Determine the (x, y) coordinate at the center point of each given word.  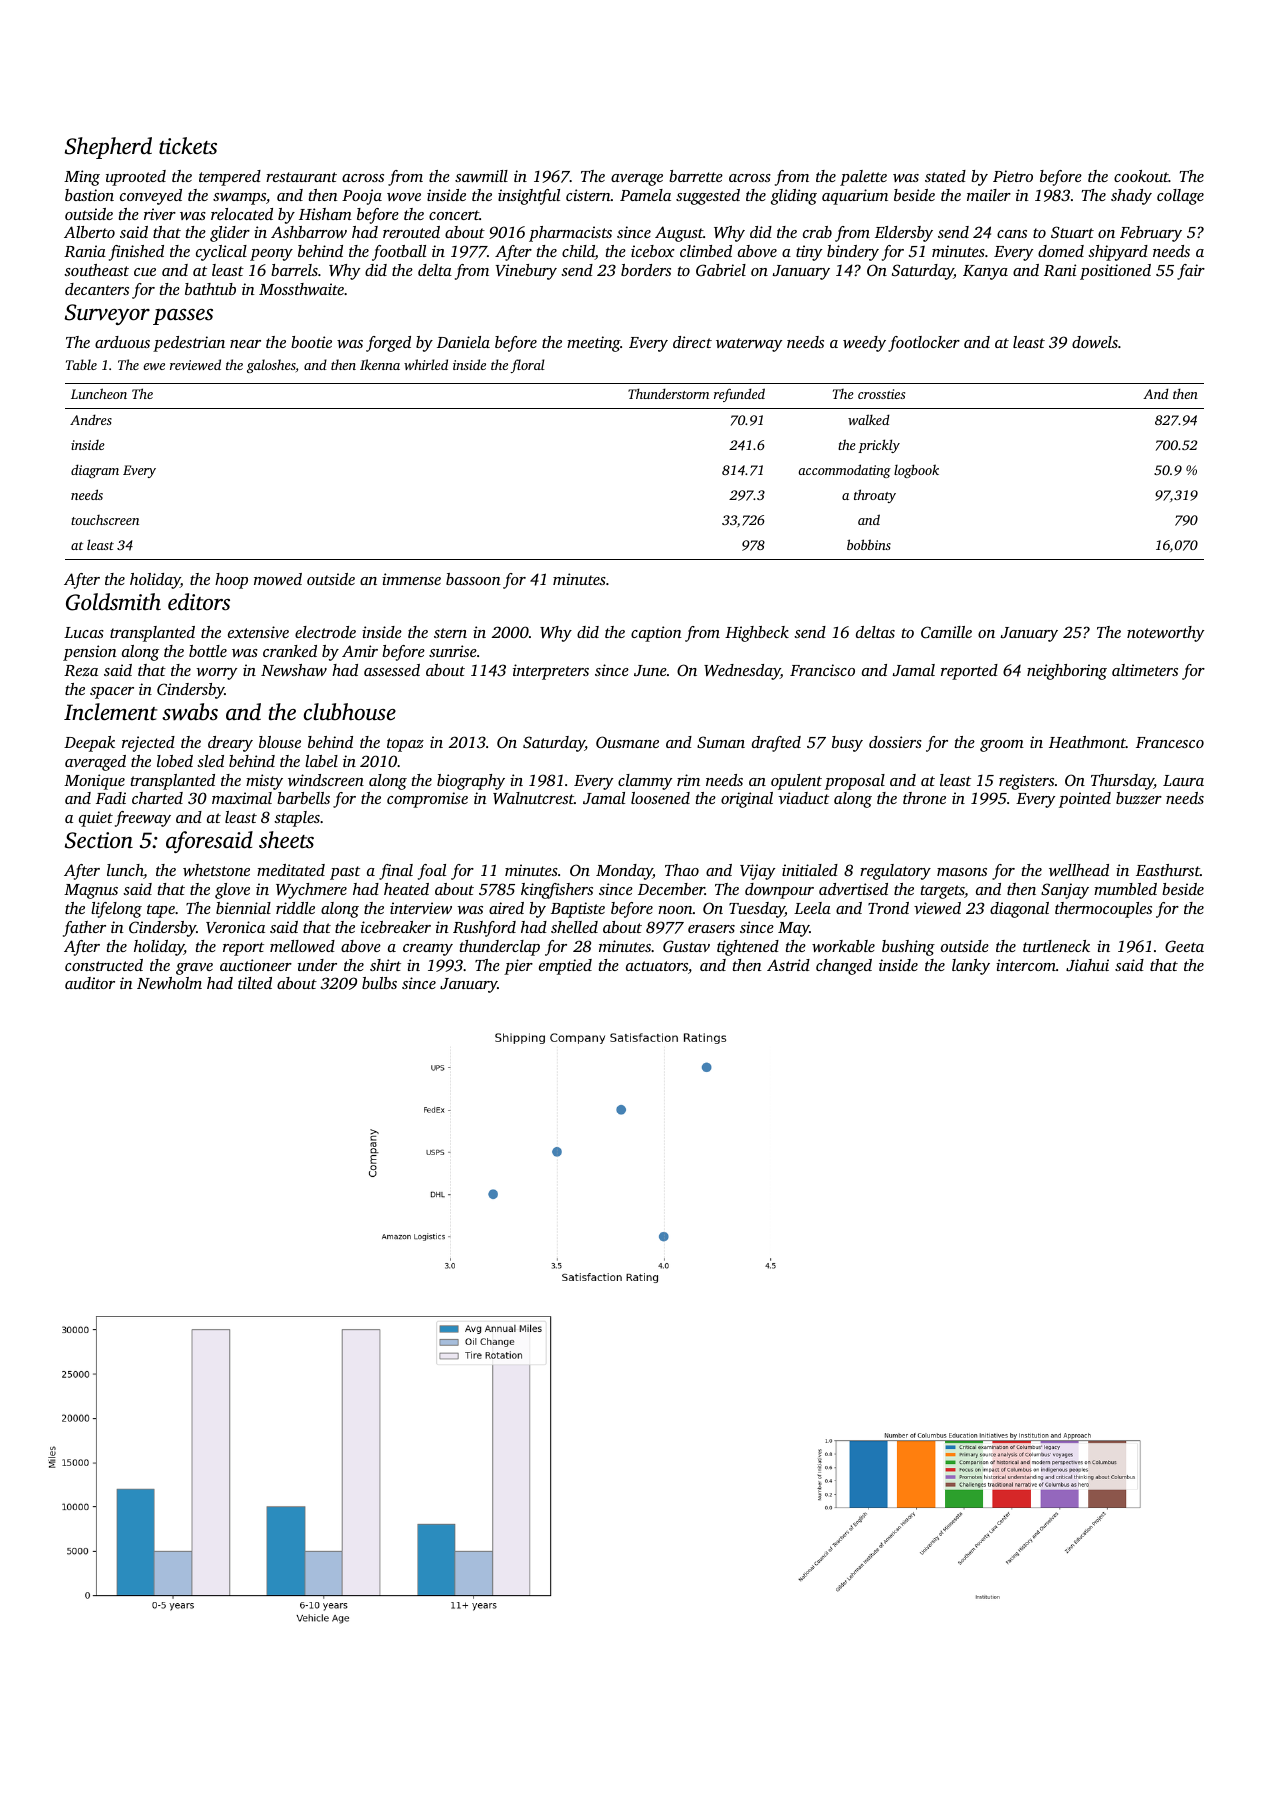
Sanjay (1065, 891)
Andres (91, 419)
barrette (696, 176)
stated (945, 176)
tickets (188, 146)
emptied (565, 967)
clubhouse (350, 712)
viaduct (803, 798)
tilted (255, 983)
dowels (1095, 342)
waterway (749, 345)
